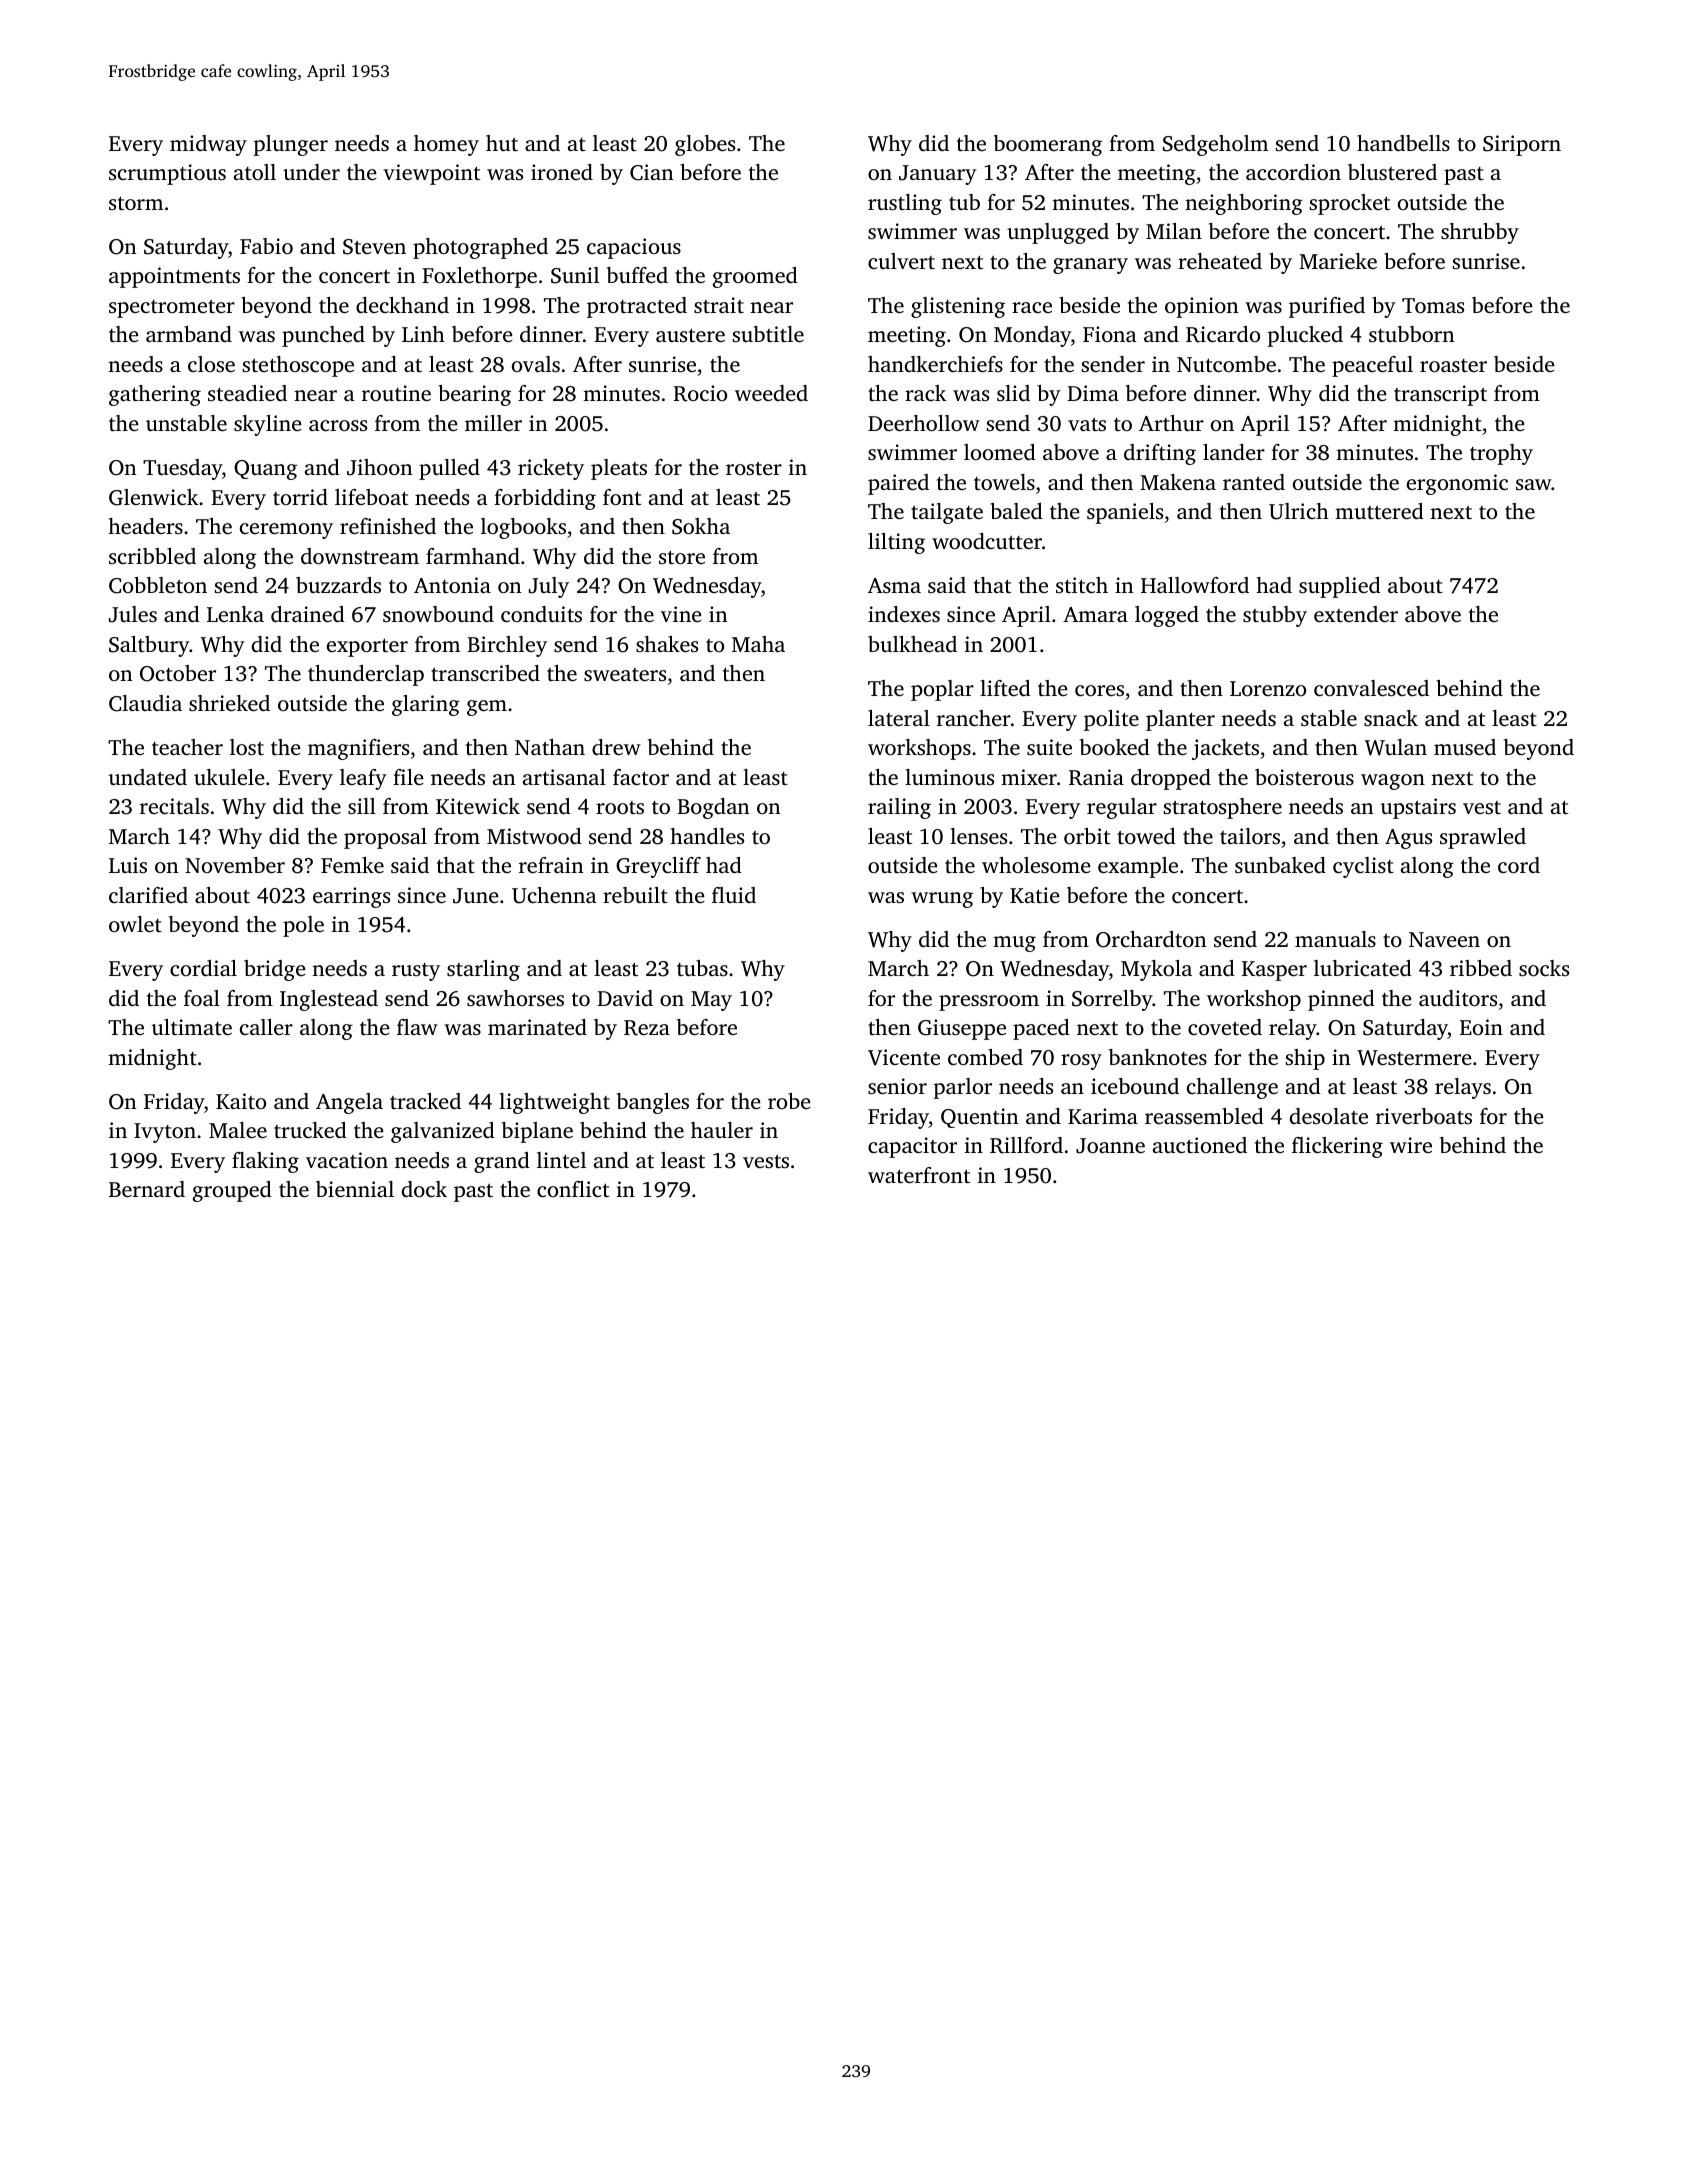 Image resolution: width=1683 pixels, height=2178 pixels. I want to click on Quang, so click(265, 470).
